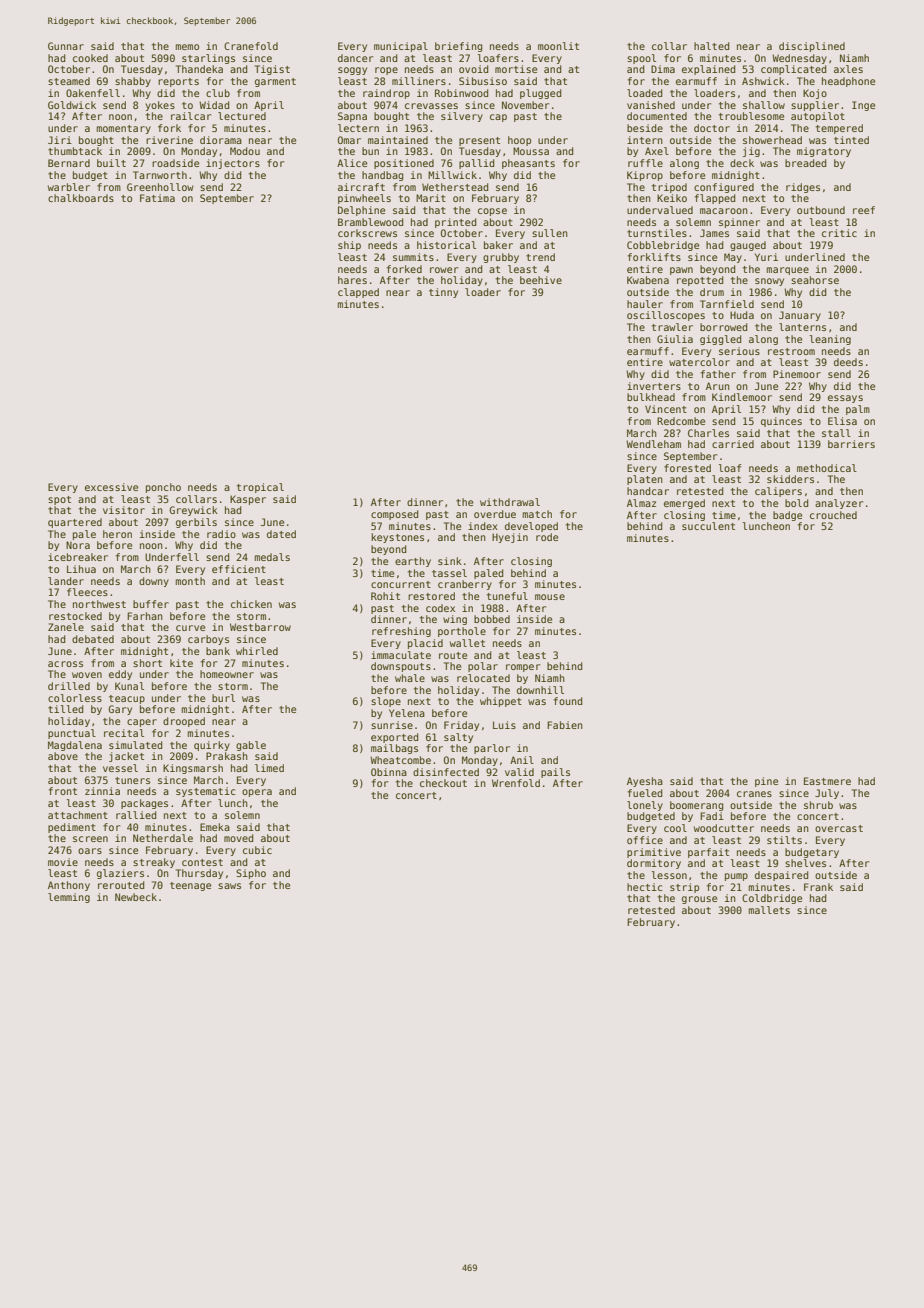  What do you see at coordinates (708, 853) in the image?
I see `parfait` at bounding box center [708, 853].
